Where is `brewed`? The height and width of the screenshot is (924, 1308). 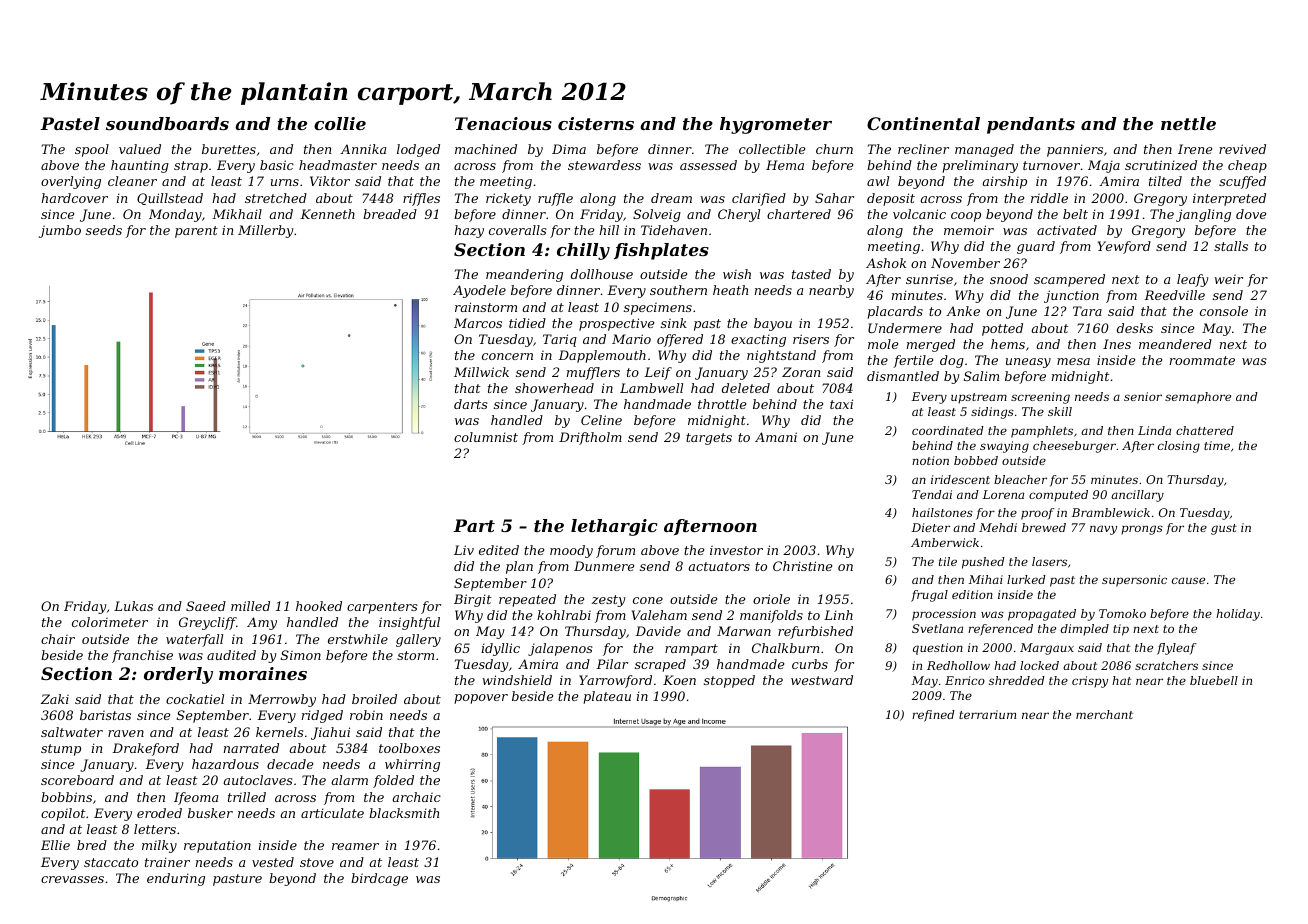 brewed is located at coordinates (1044, 527).
